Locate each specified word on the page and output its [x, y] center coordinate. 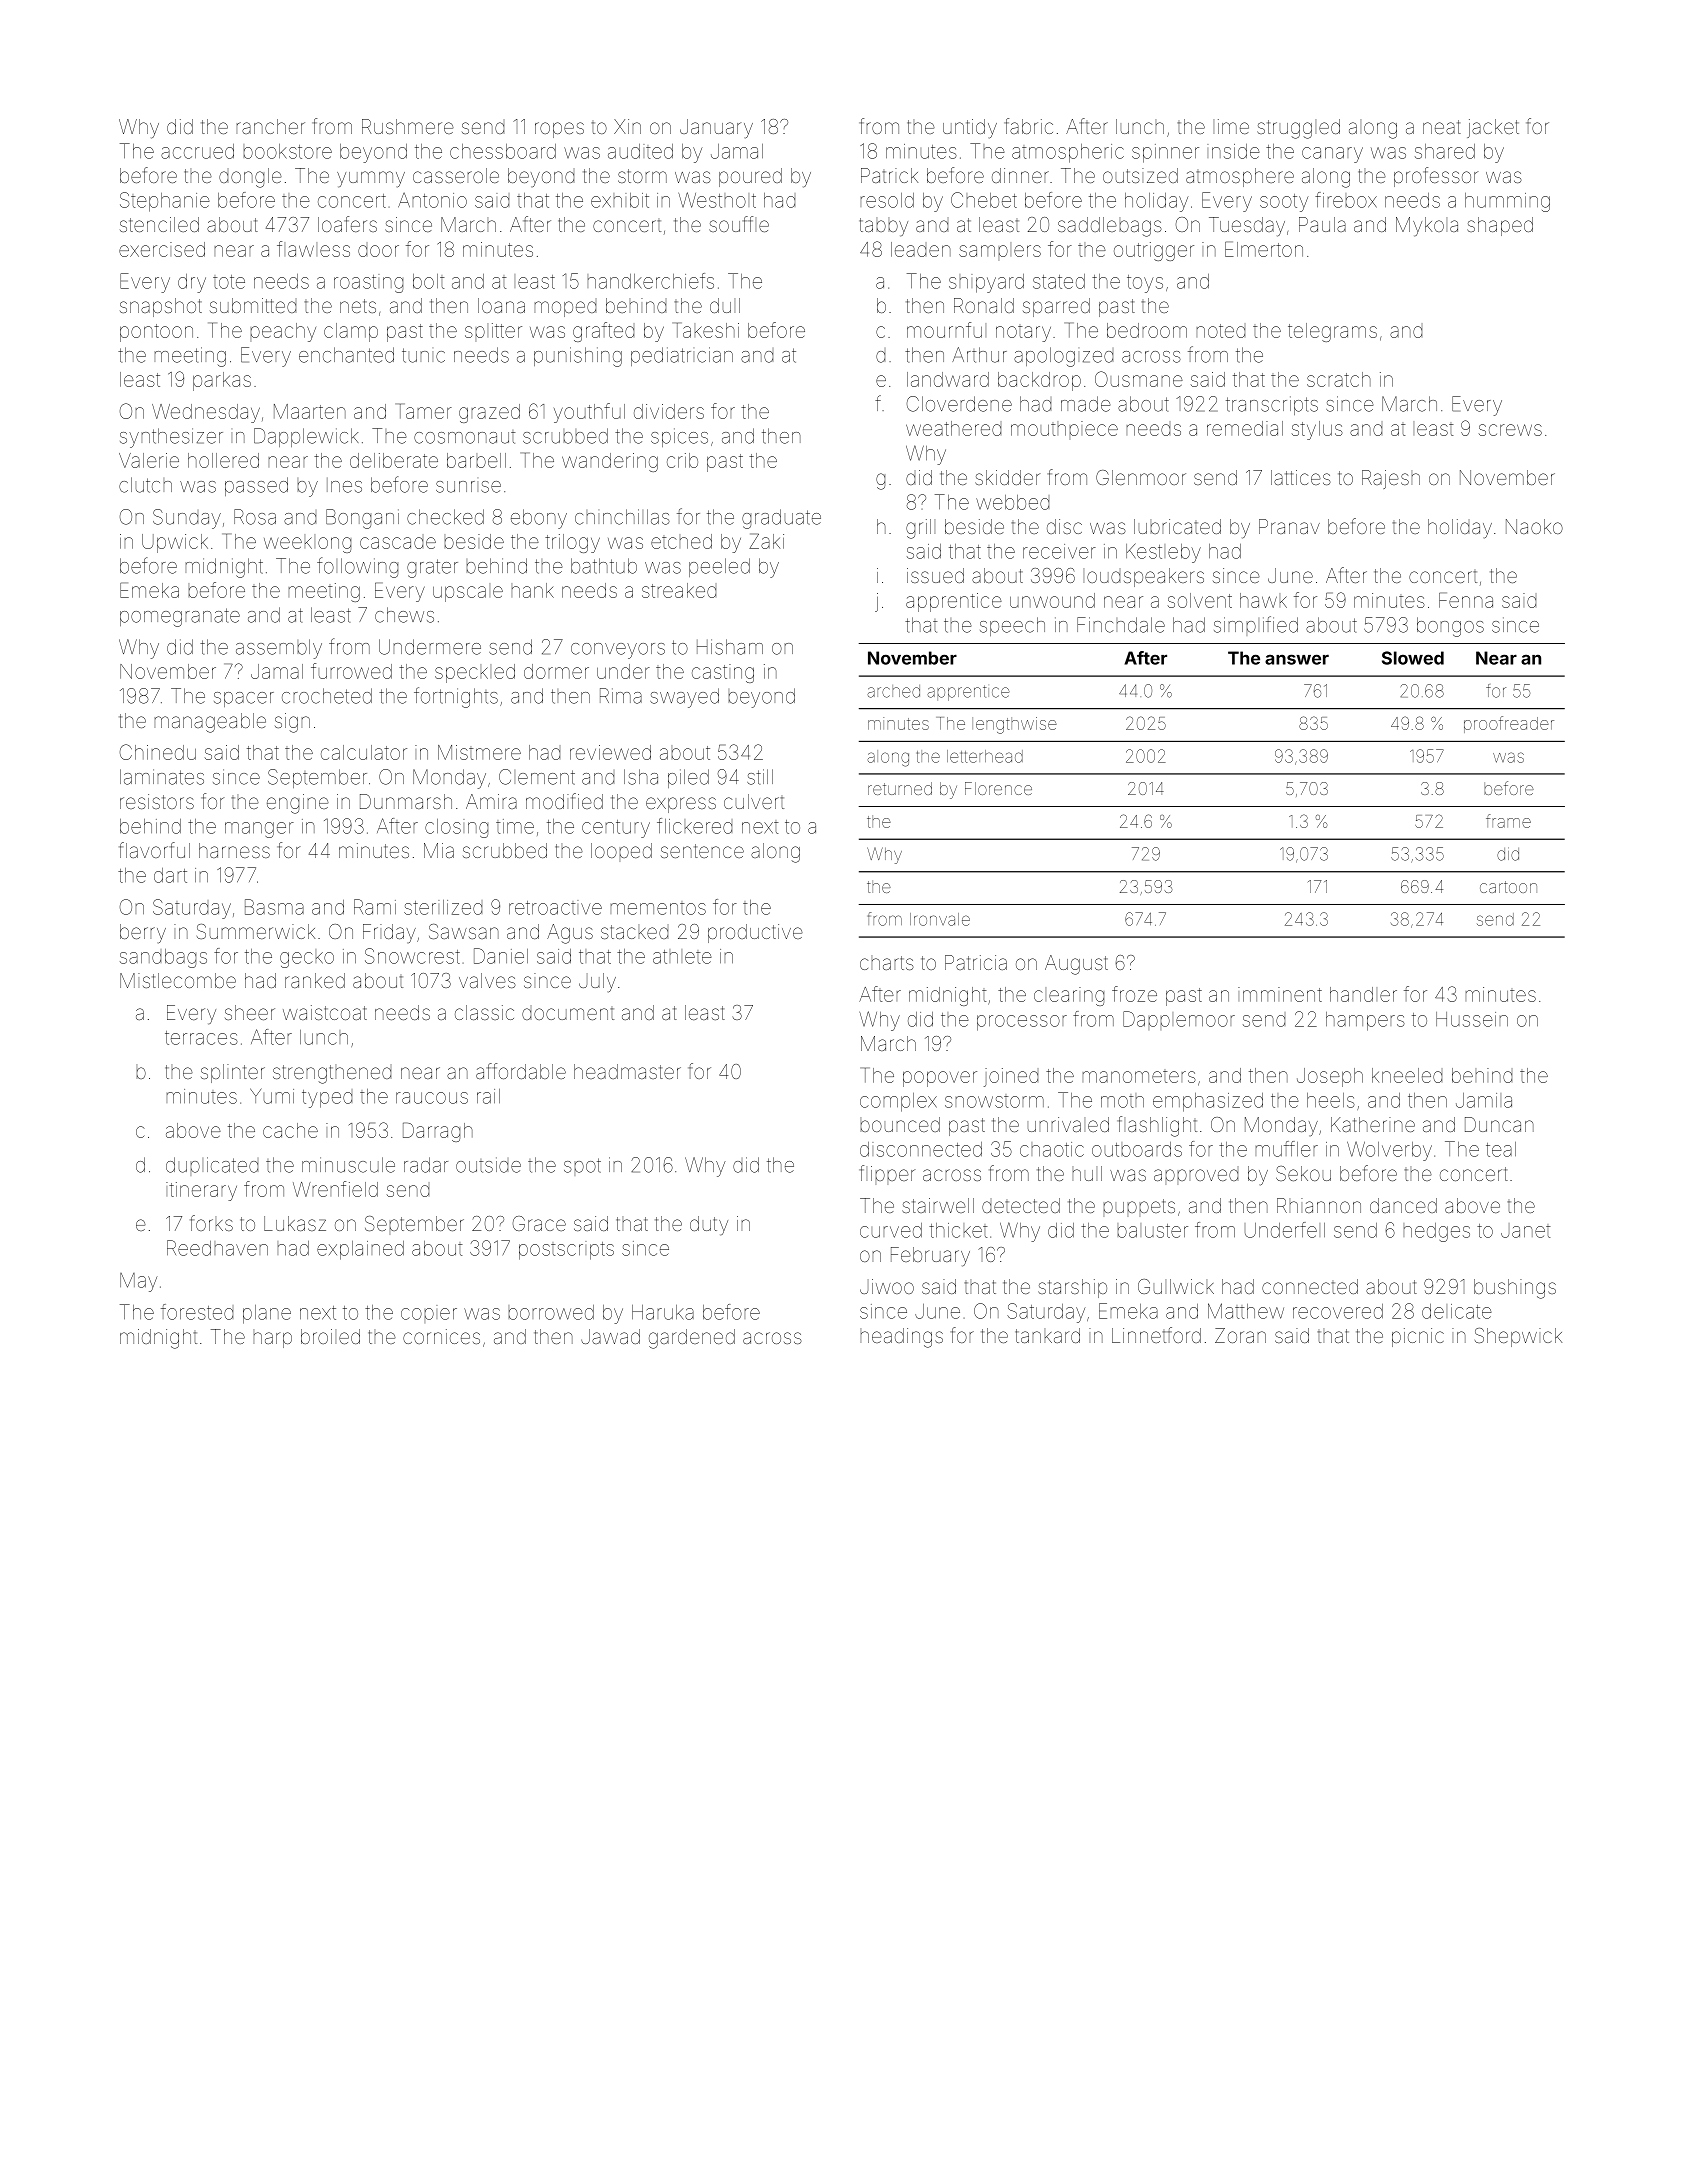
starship [1072, 1288]
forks [211, 1223]
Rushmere [408, 126]
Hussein [1472, 1019]
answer [1297, 659]
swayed [684, 698]
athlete [682, 956]
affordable [521, 1071]
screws [1510, 430]
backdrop [1039, 381]
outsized [1140, 175]
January [716, 129]
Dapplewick [306, 437]
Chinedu [157, 752]
